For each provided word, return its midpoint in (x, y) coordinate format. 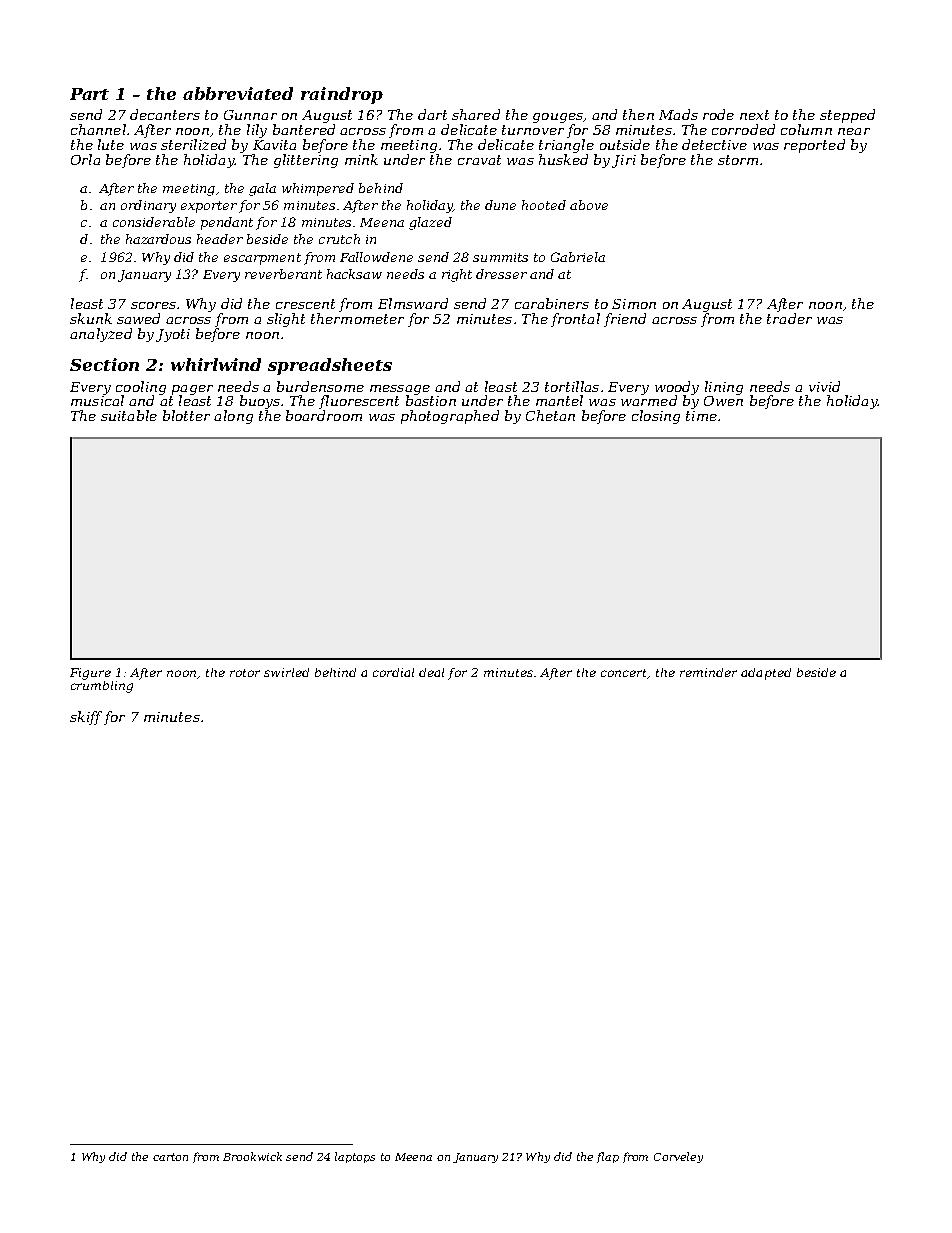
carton (170, 1157)
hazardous (158, 239)
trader (789, 318)
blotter (186, 415)
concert (624, 674)
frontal (575, 320)
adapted (766, 674)
